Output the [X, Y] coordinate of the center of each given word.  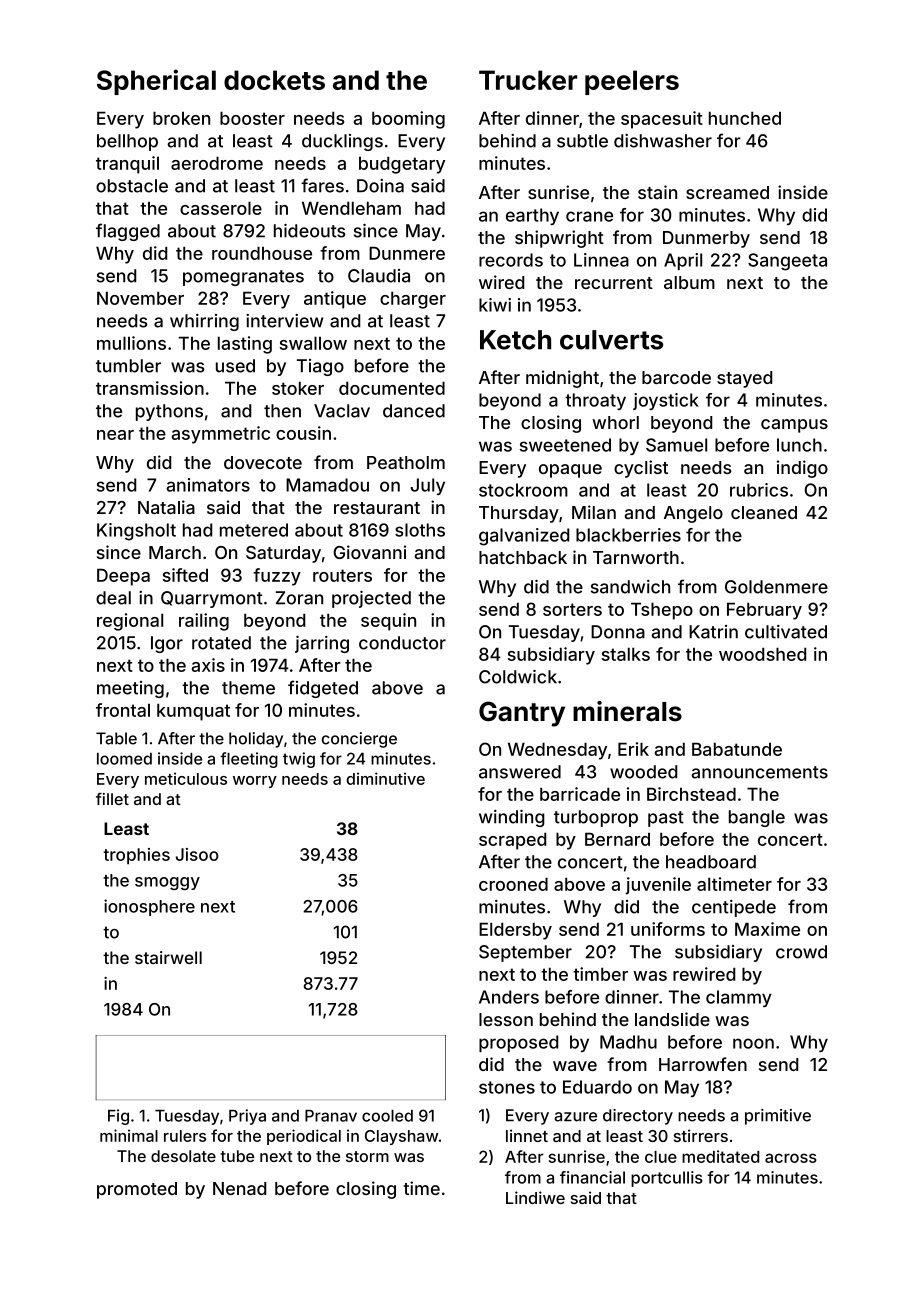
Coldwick [518, 677]
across [791, 1158]
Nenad [239, 1188]
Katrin [713, 632]
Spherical [156, 82]
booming [408, 120]
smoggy [167, 883]
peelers [632, 82]
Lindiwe [535, 1197]
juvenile [658, 886]
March [175, 552]
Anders [509, 997]
